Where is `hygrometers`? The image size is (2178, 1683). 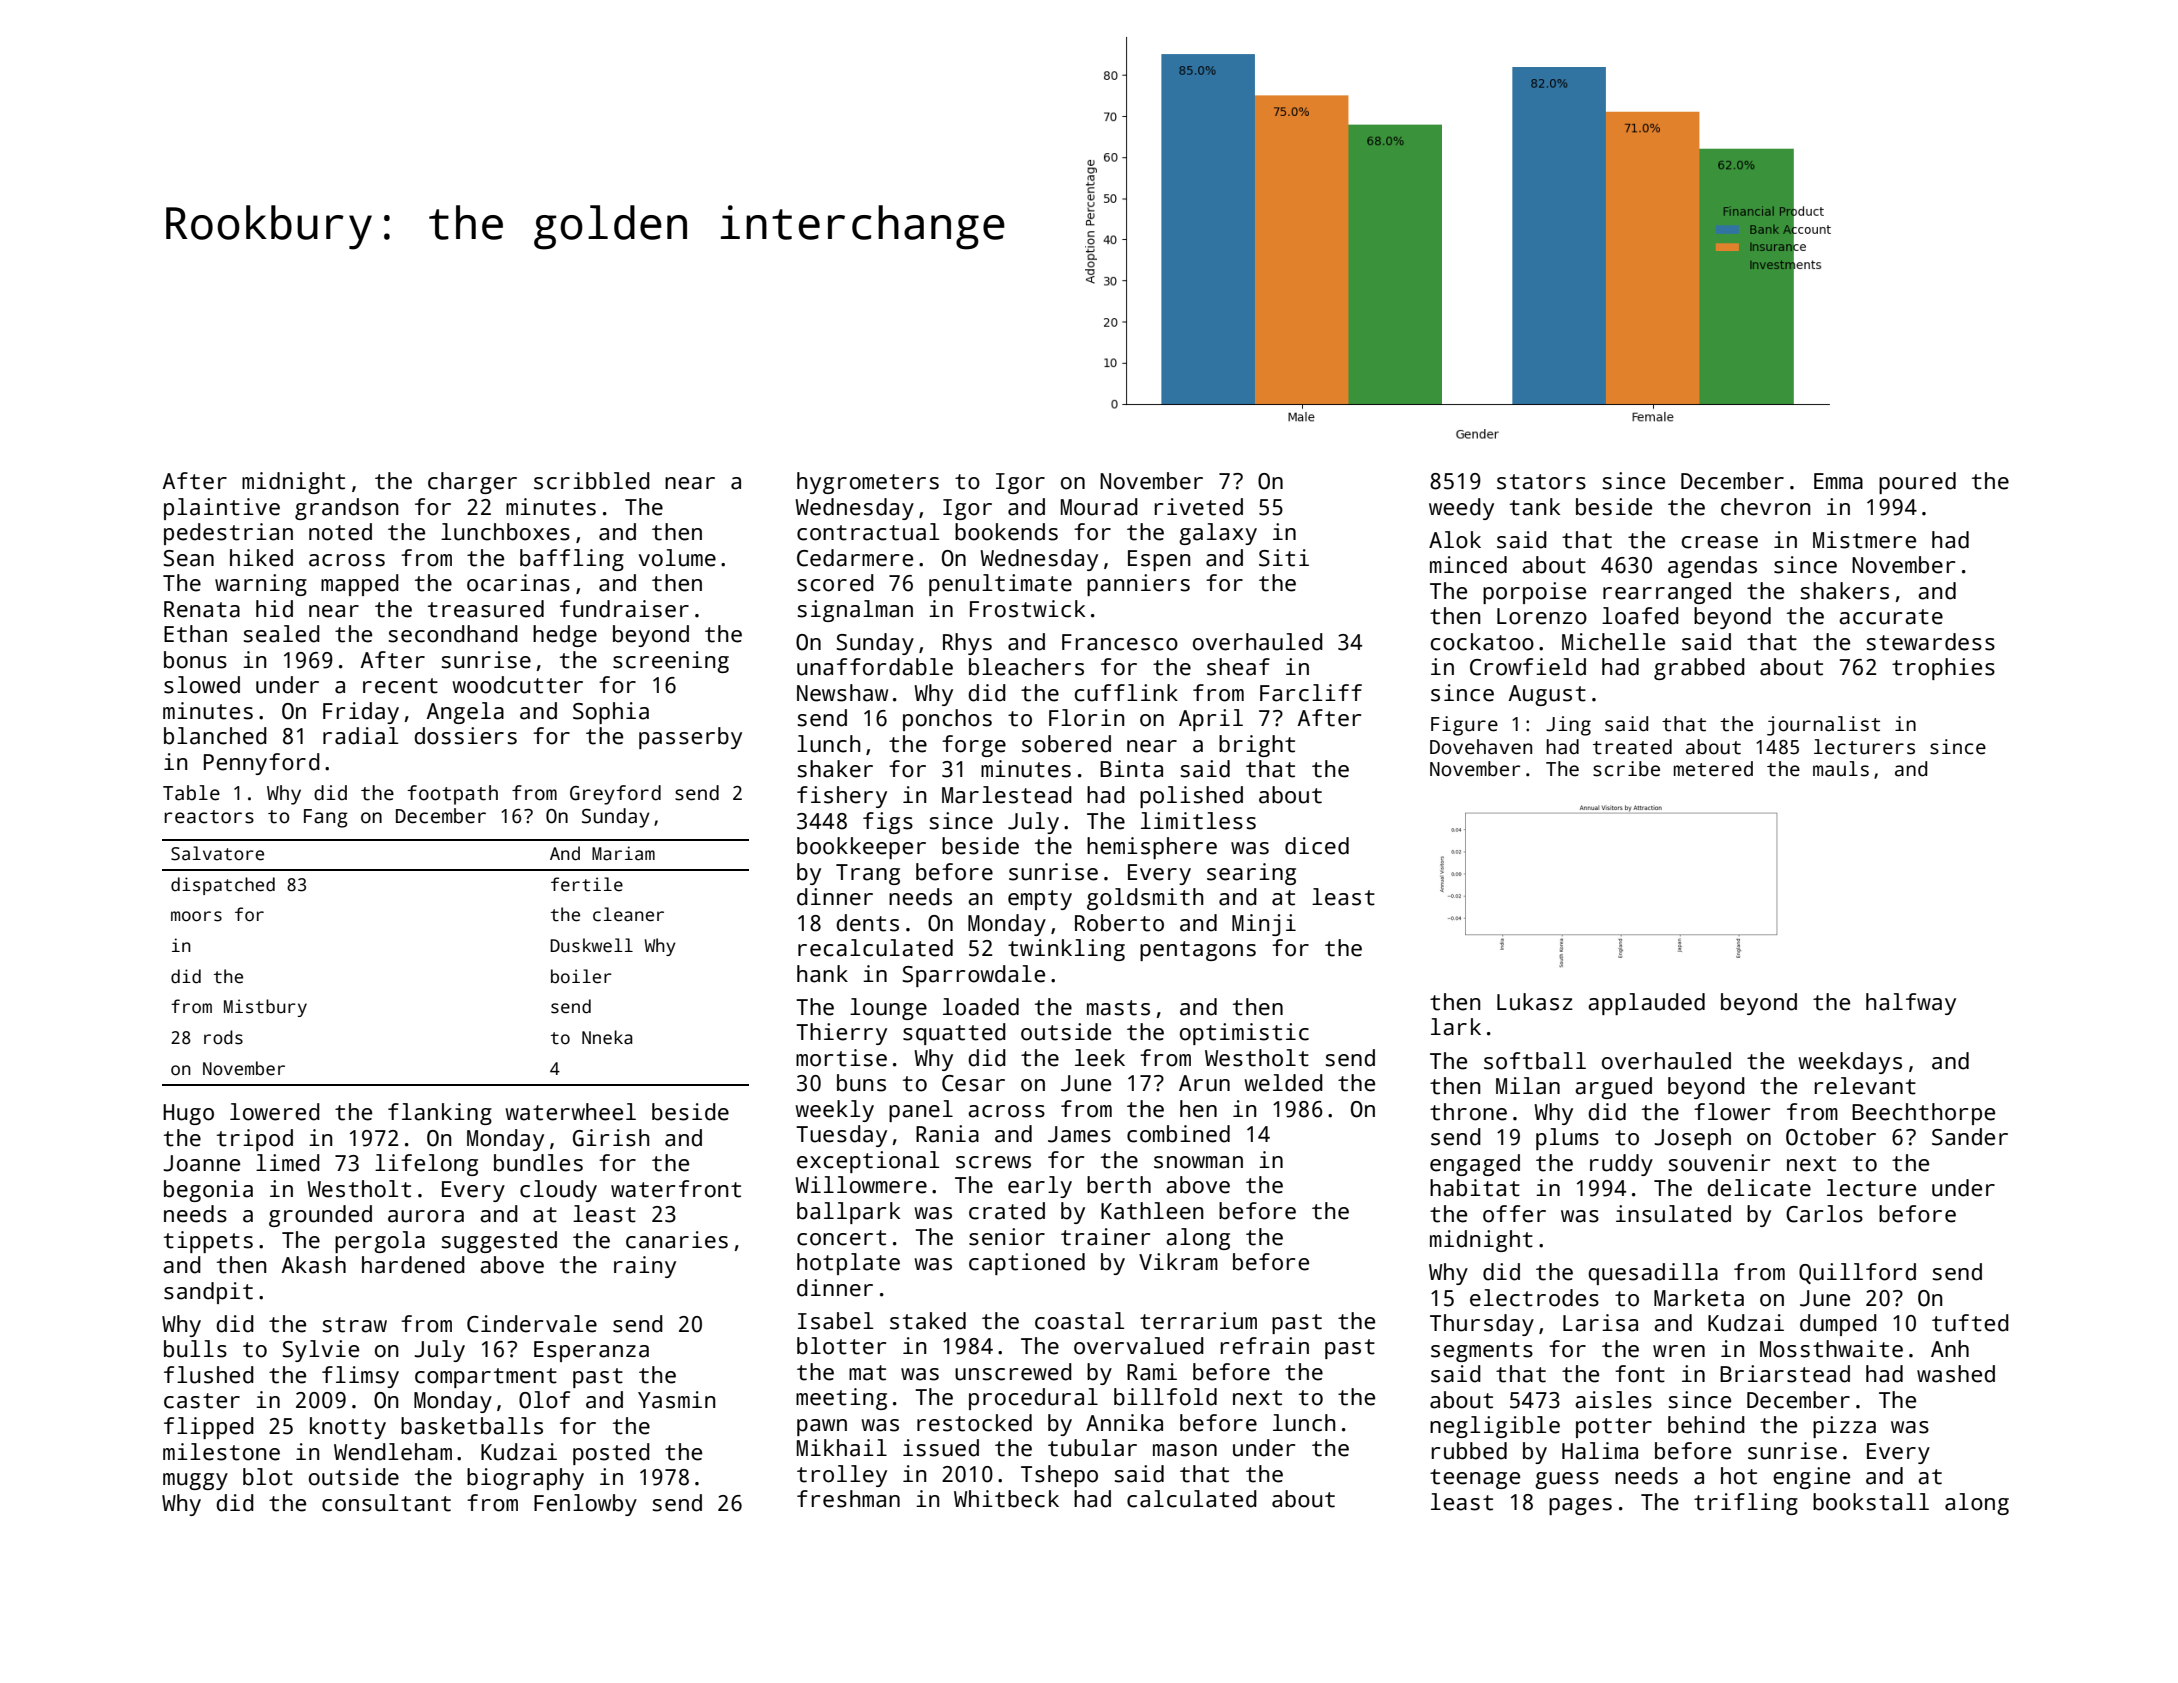 hygrometers is located at coordinates (868, 483).
